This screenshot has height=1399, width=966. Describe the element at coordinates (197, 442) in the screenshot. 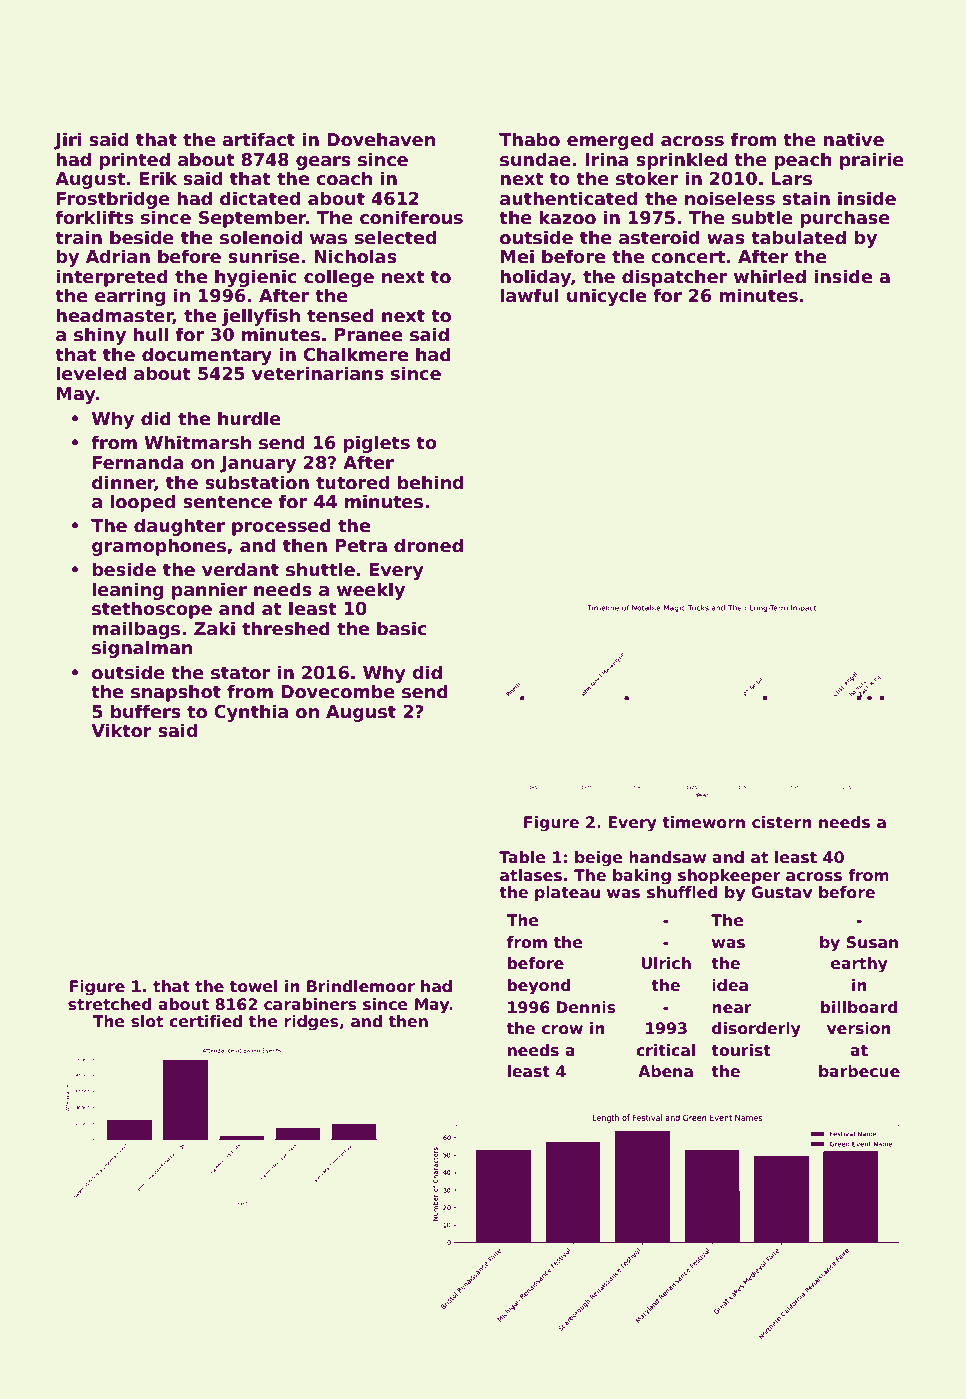

I see `Whitmarsh` at that location.
